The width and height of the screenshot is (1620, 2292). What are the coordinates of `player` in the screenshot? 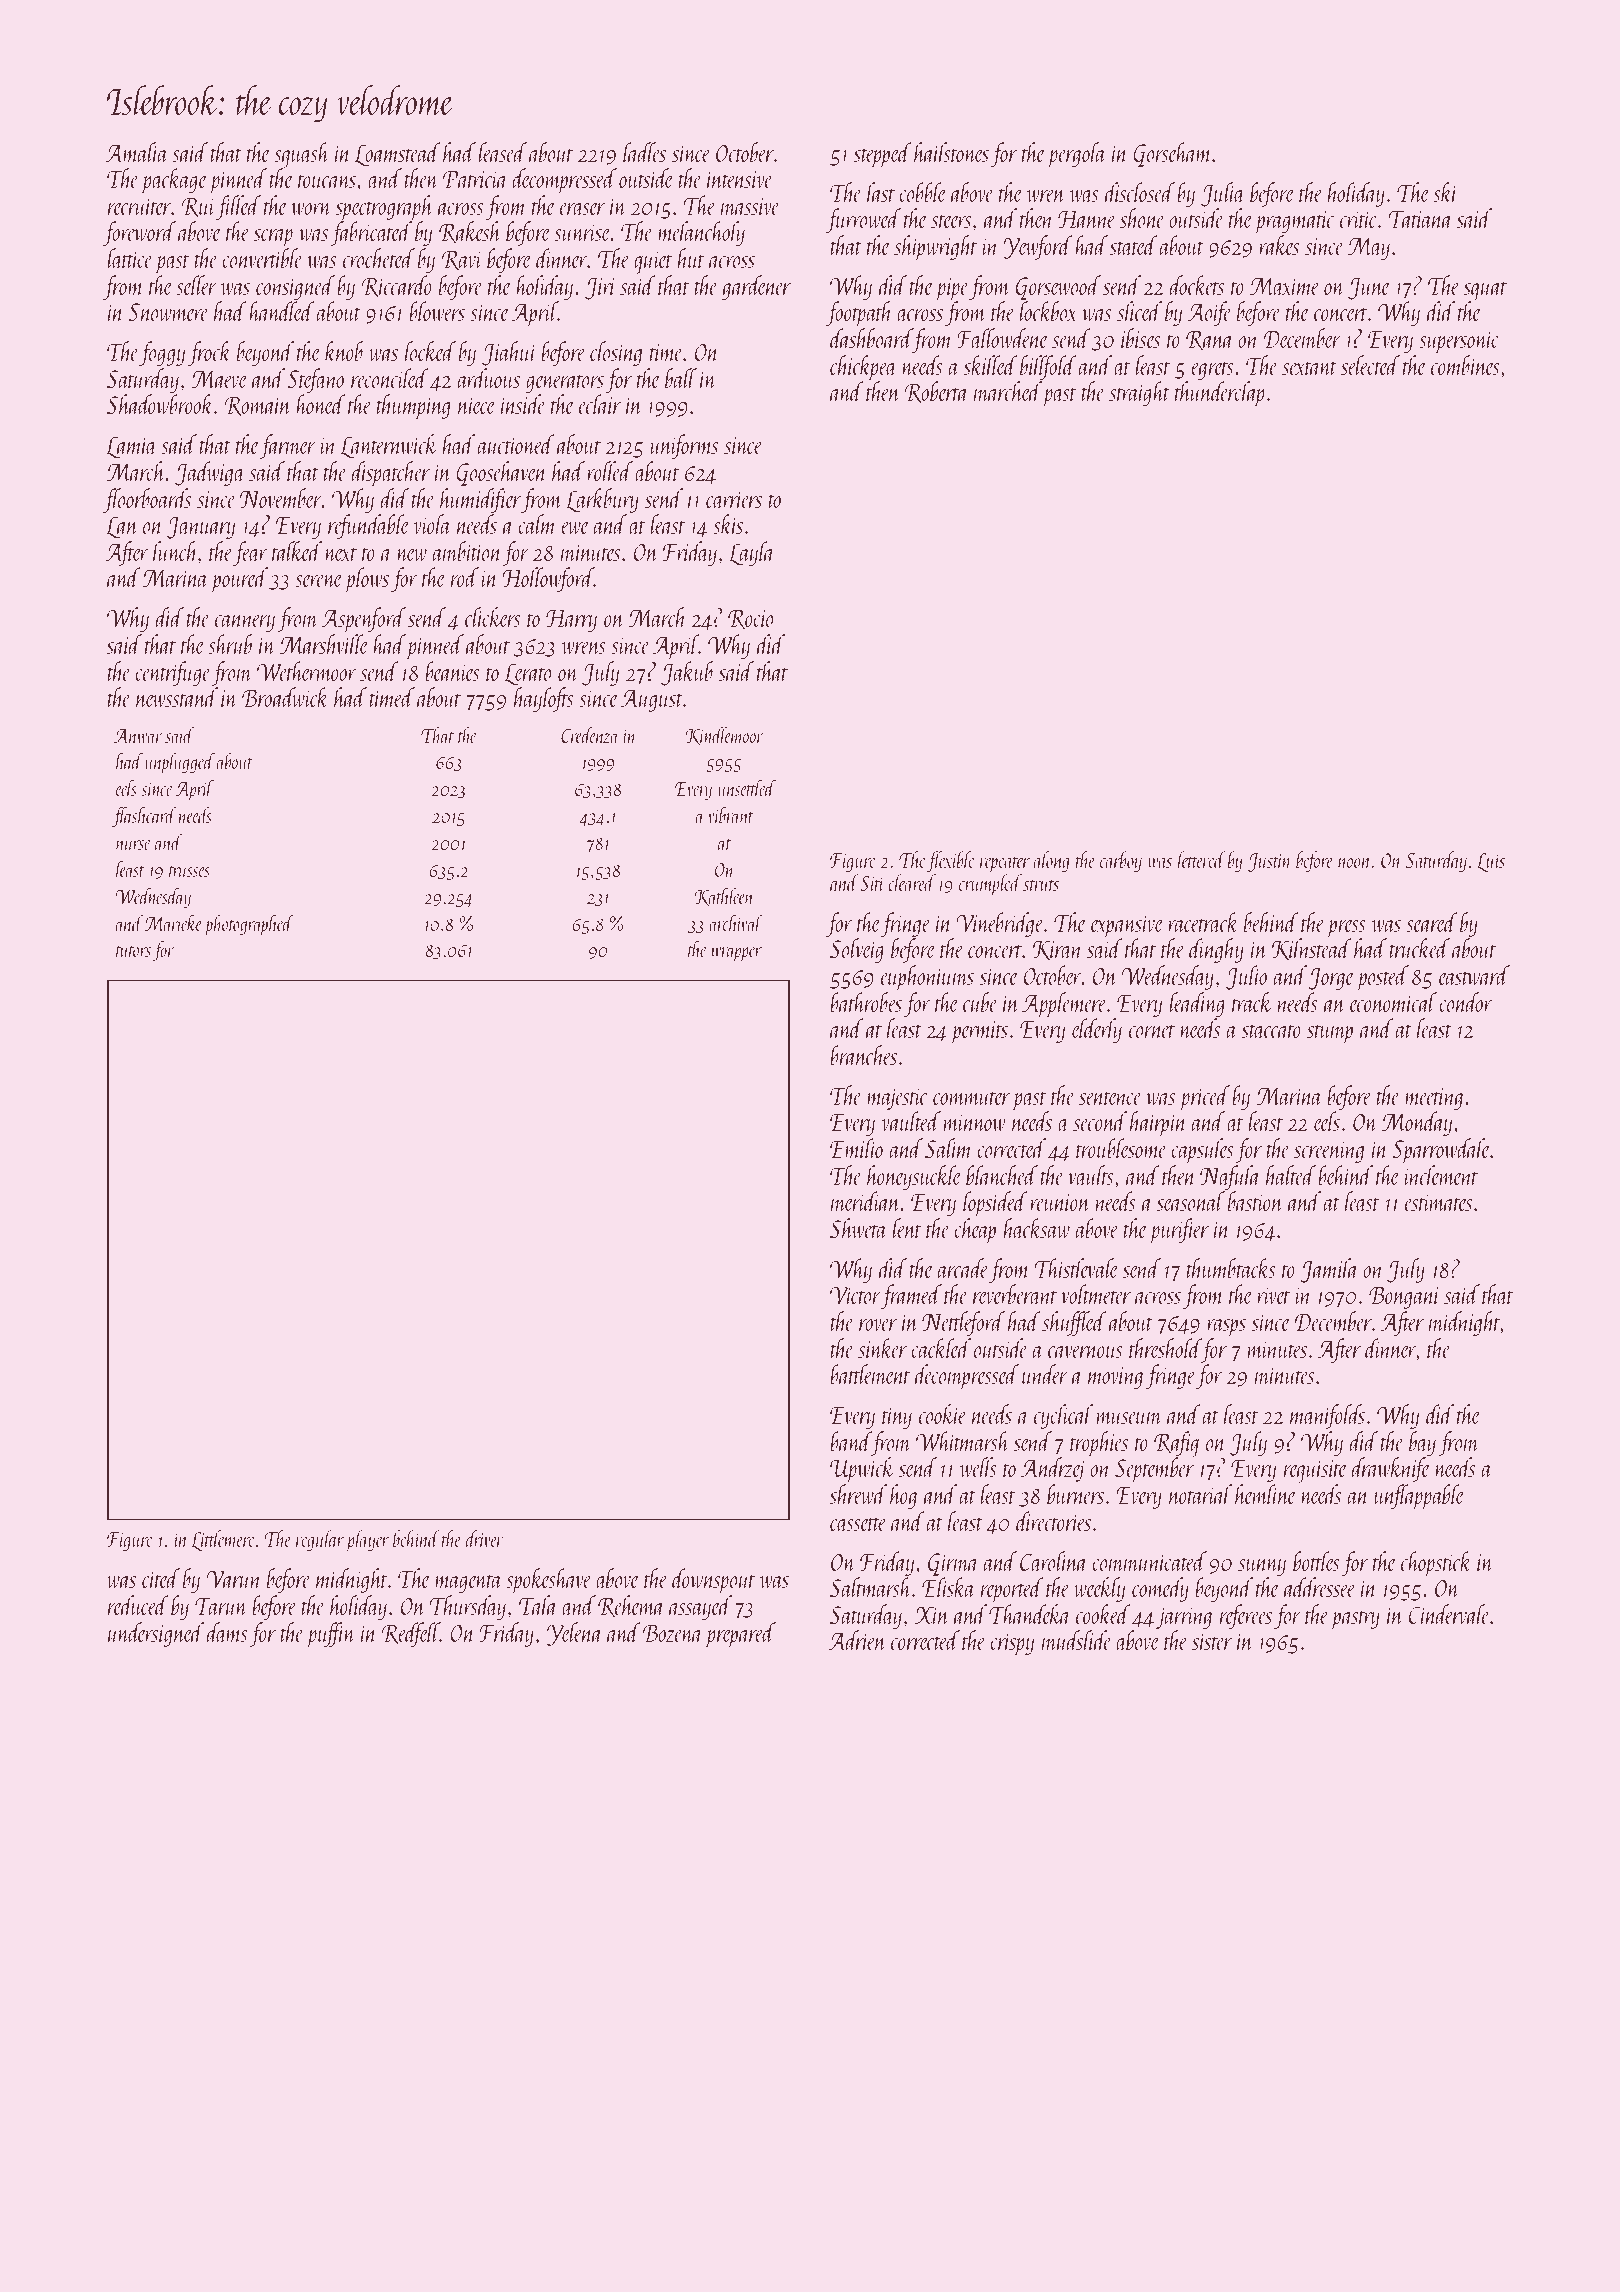 It's located at (367, 1541).
